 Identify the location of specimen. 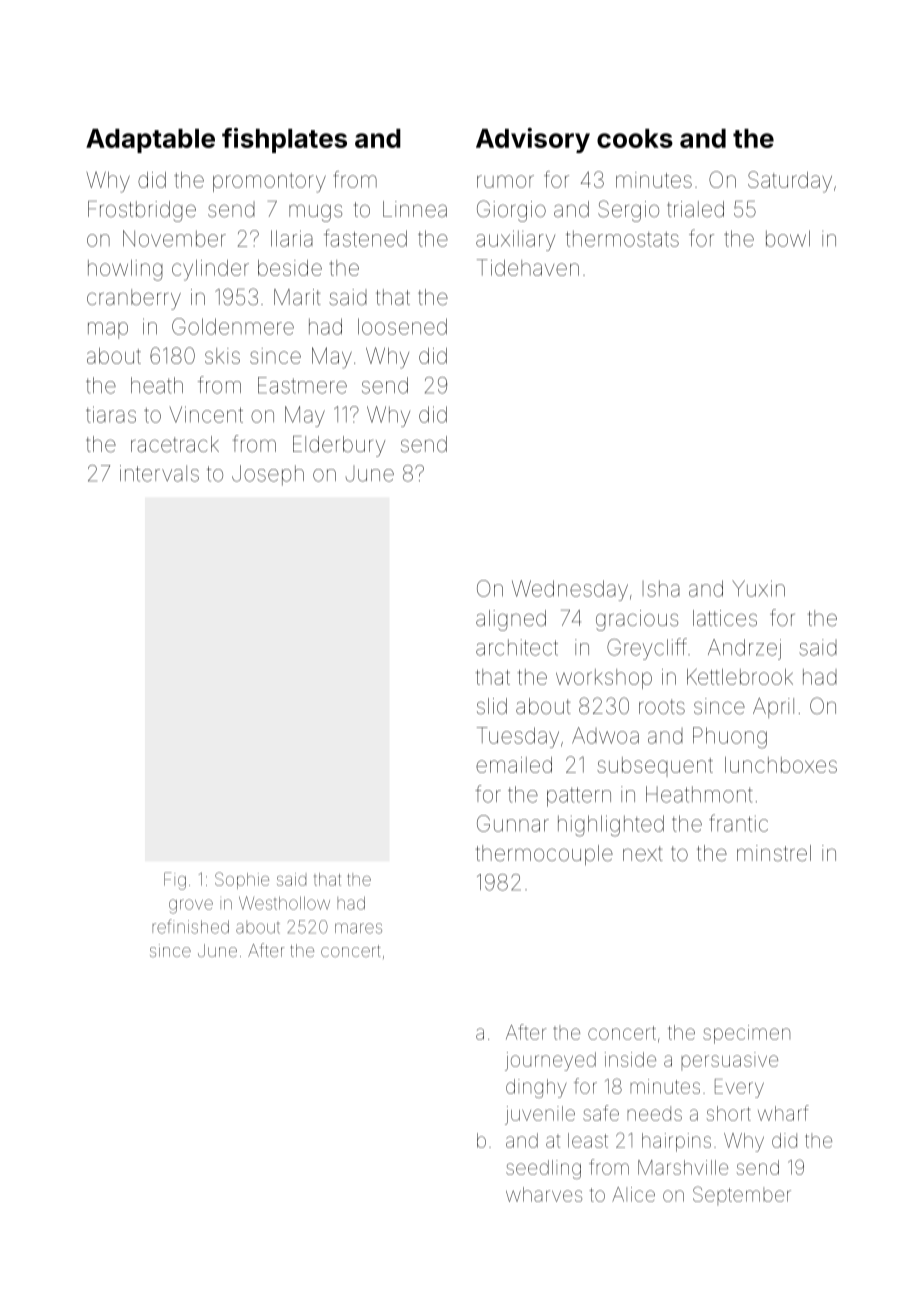
(746, 1034).
